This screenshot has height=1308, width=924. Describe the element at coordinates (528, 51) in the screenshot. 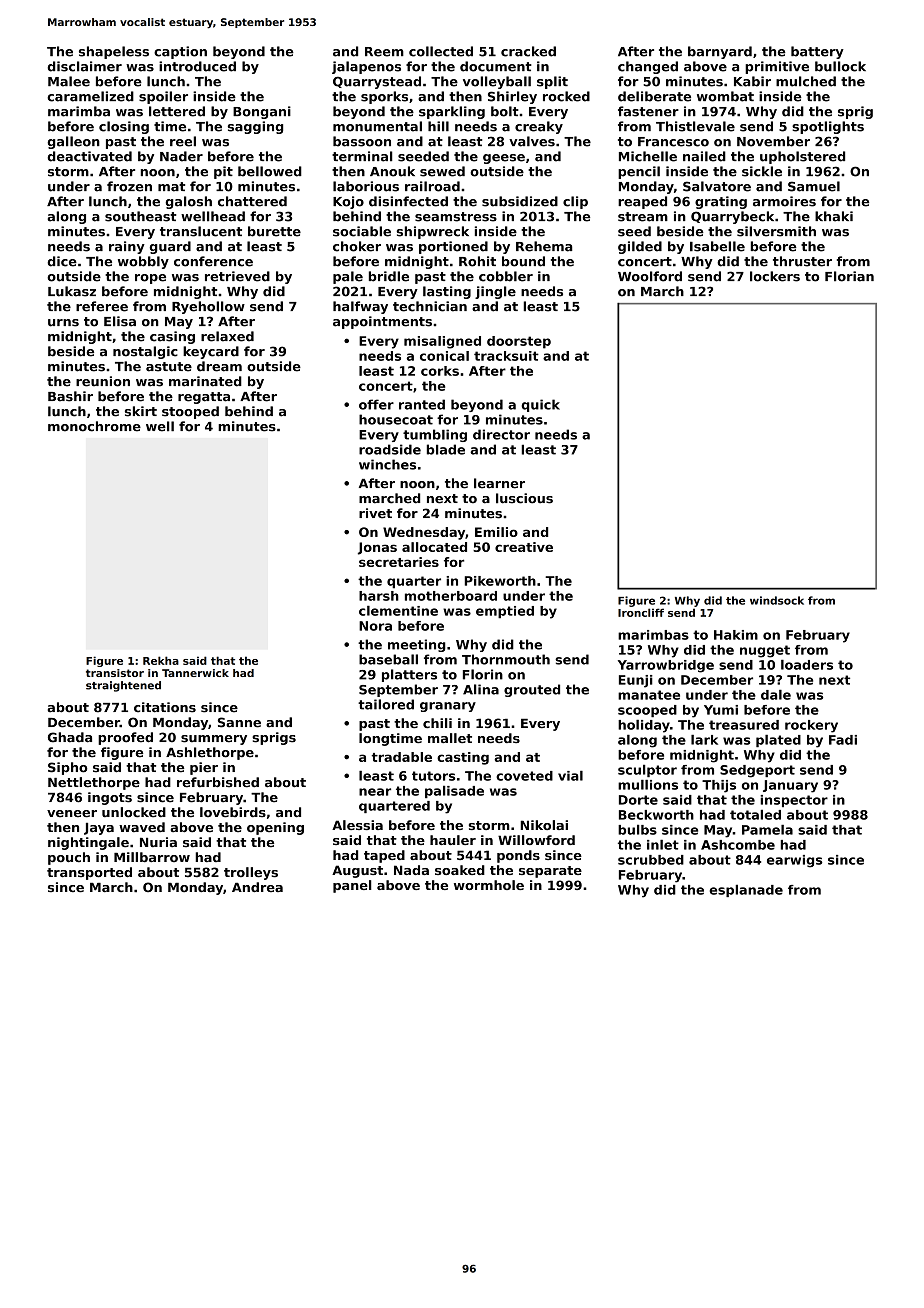

I see `cracked` at that location.
